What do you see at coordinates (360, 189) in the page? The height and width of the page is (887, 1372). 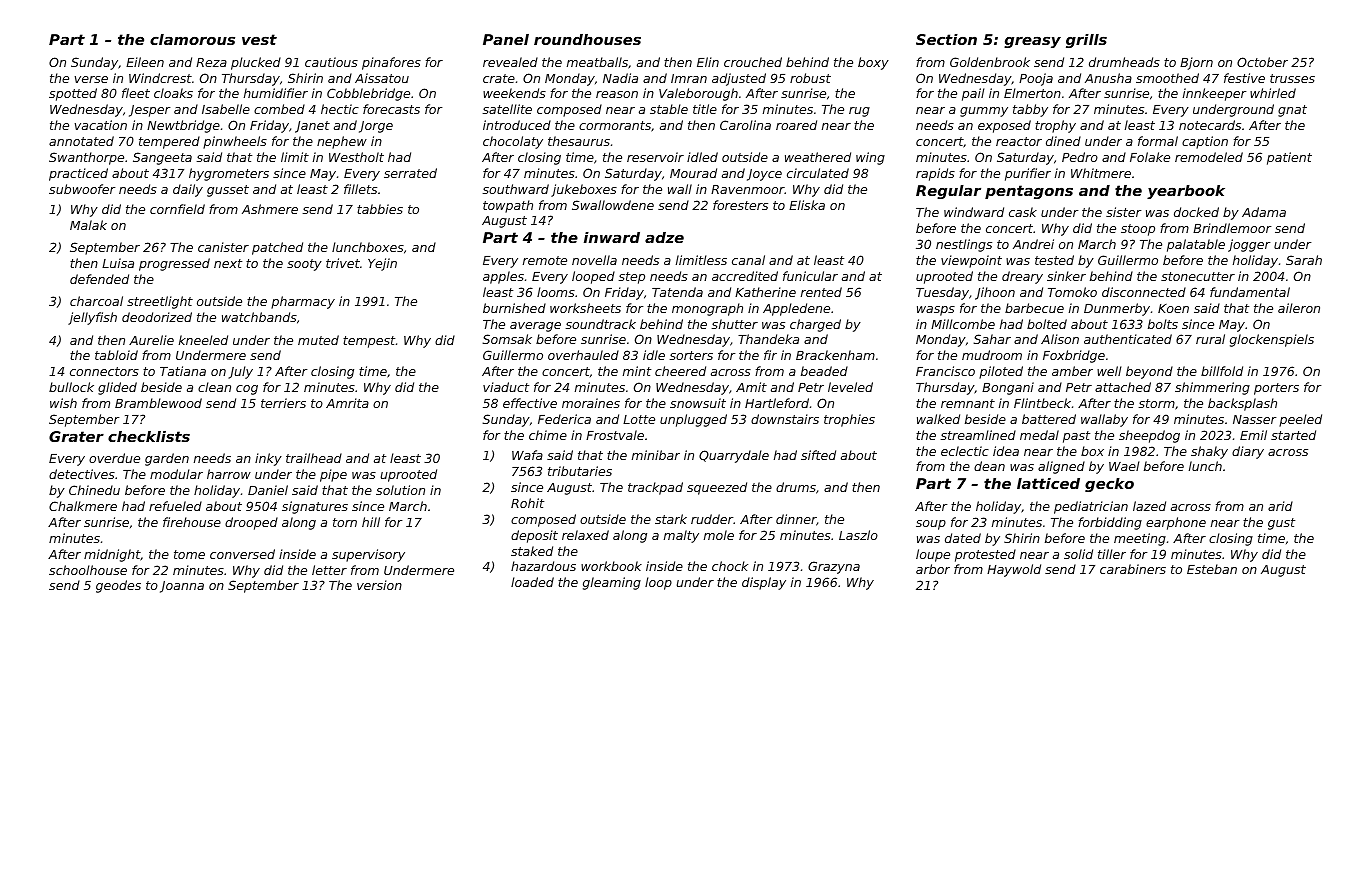 I see `fillets` at bounding box center [360, 189].
